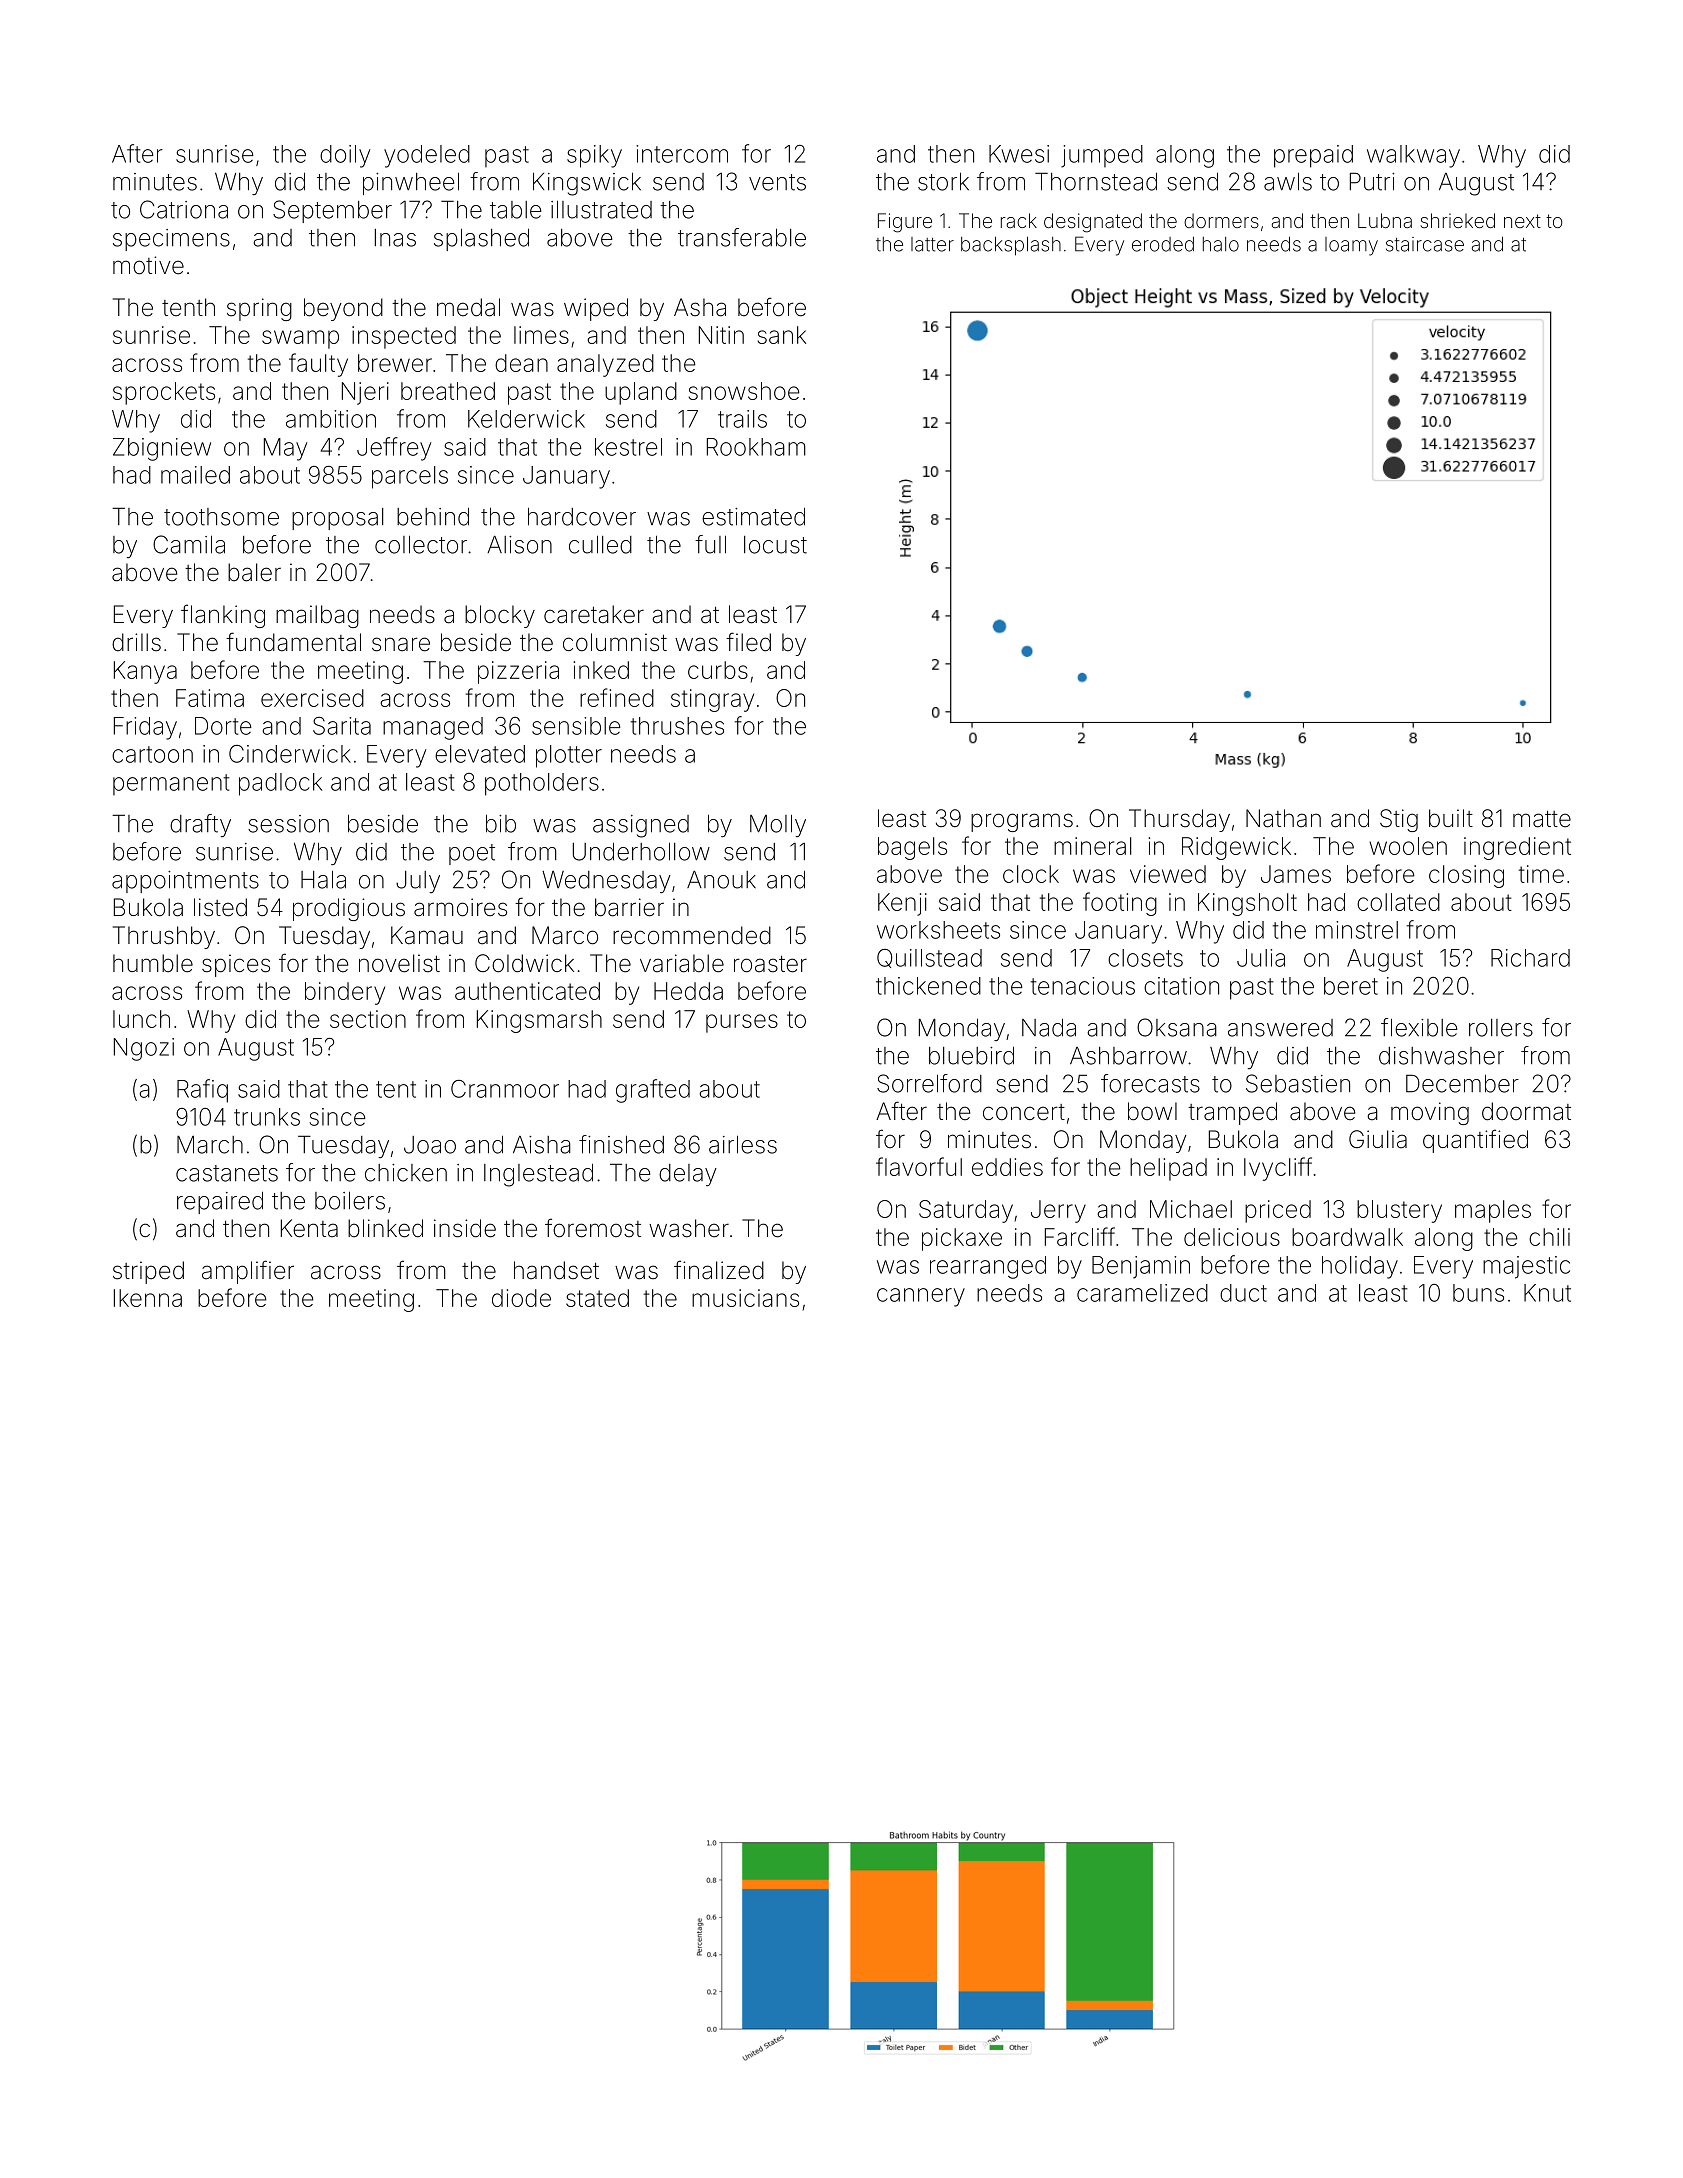 This screenshot has height=2178, width=1683. I want to click on armoires, so click(460, 907).
